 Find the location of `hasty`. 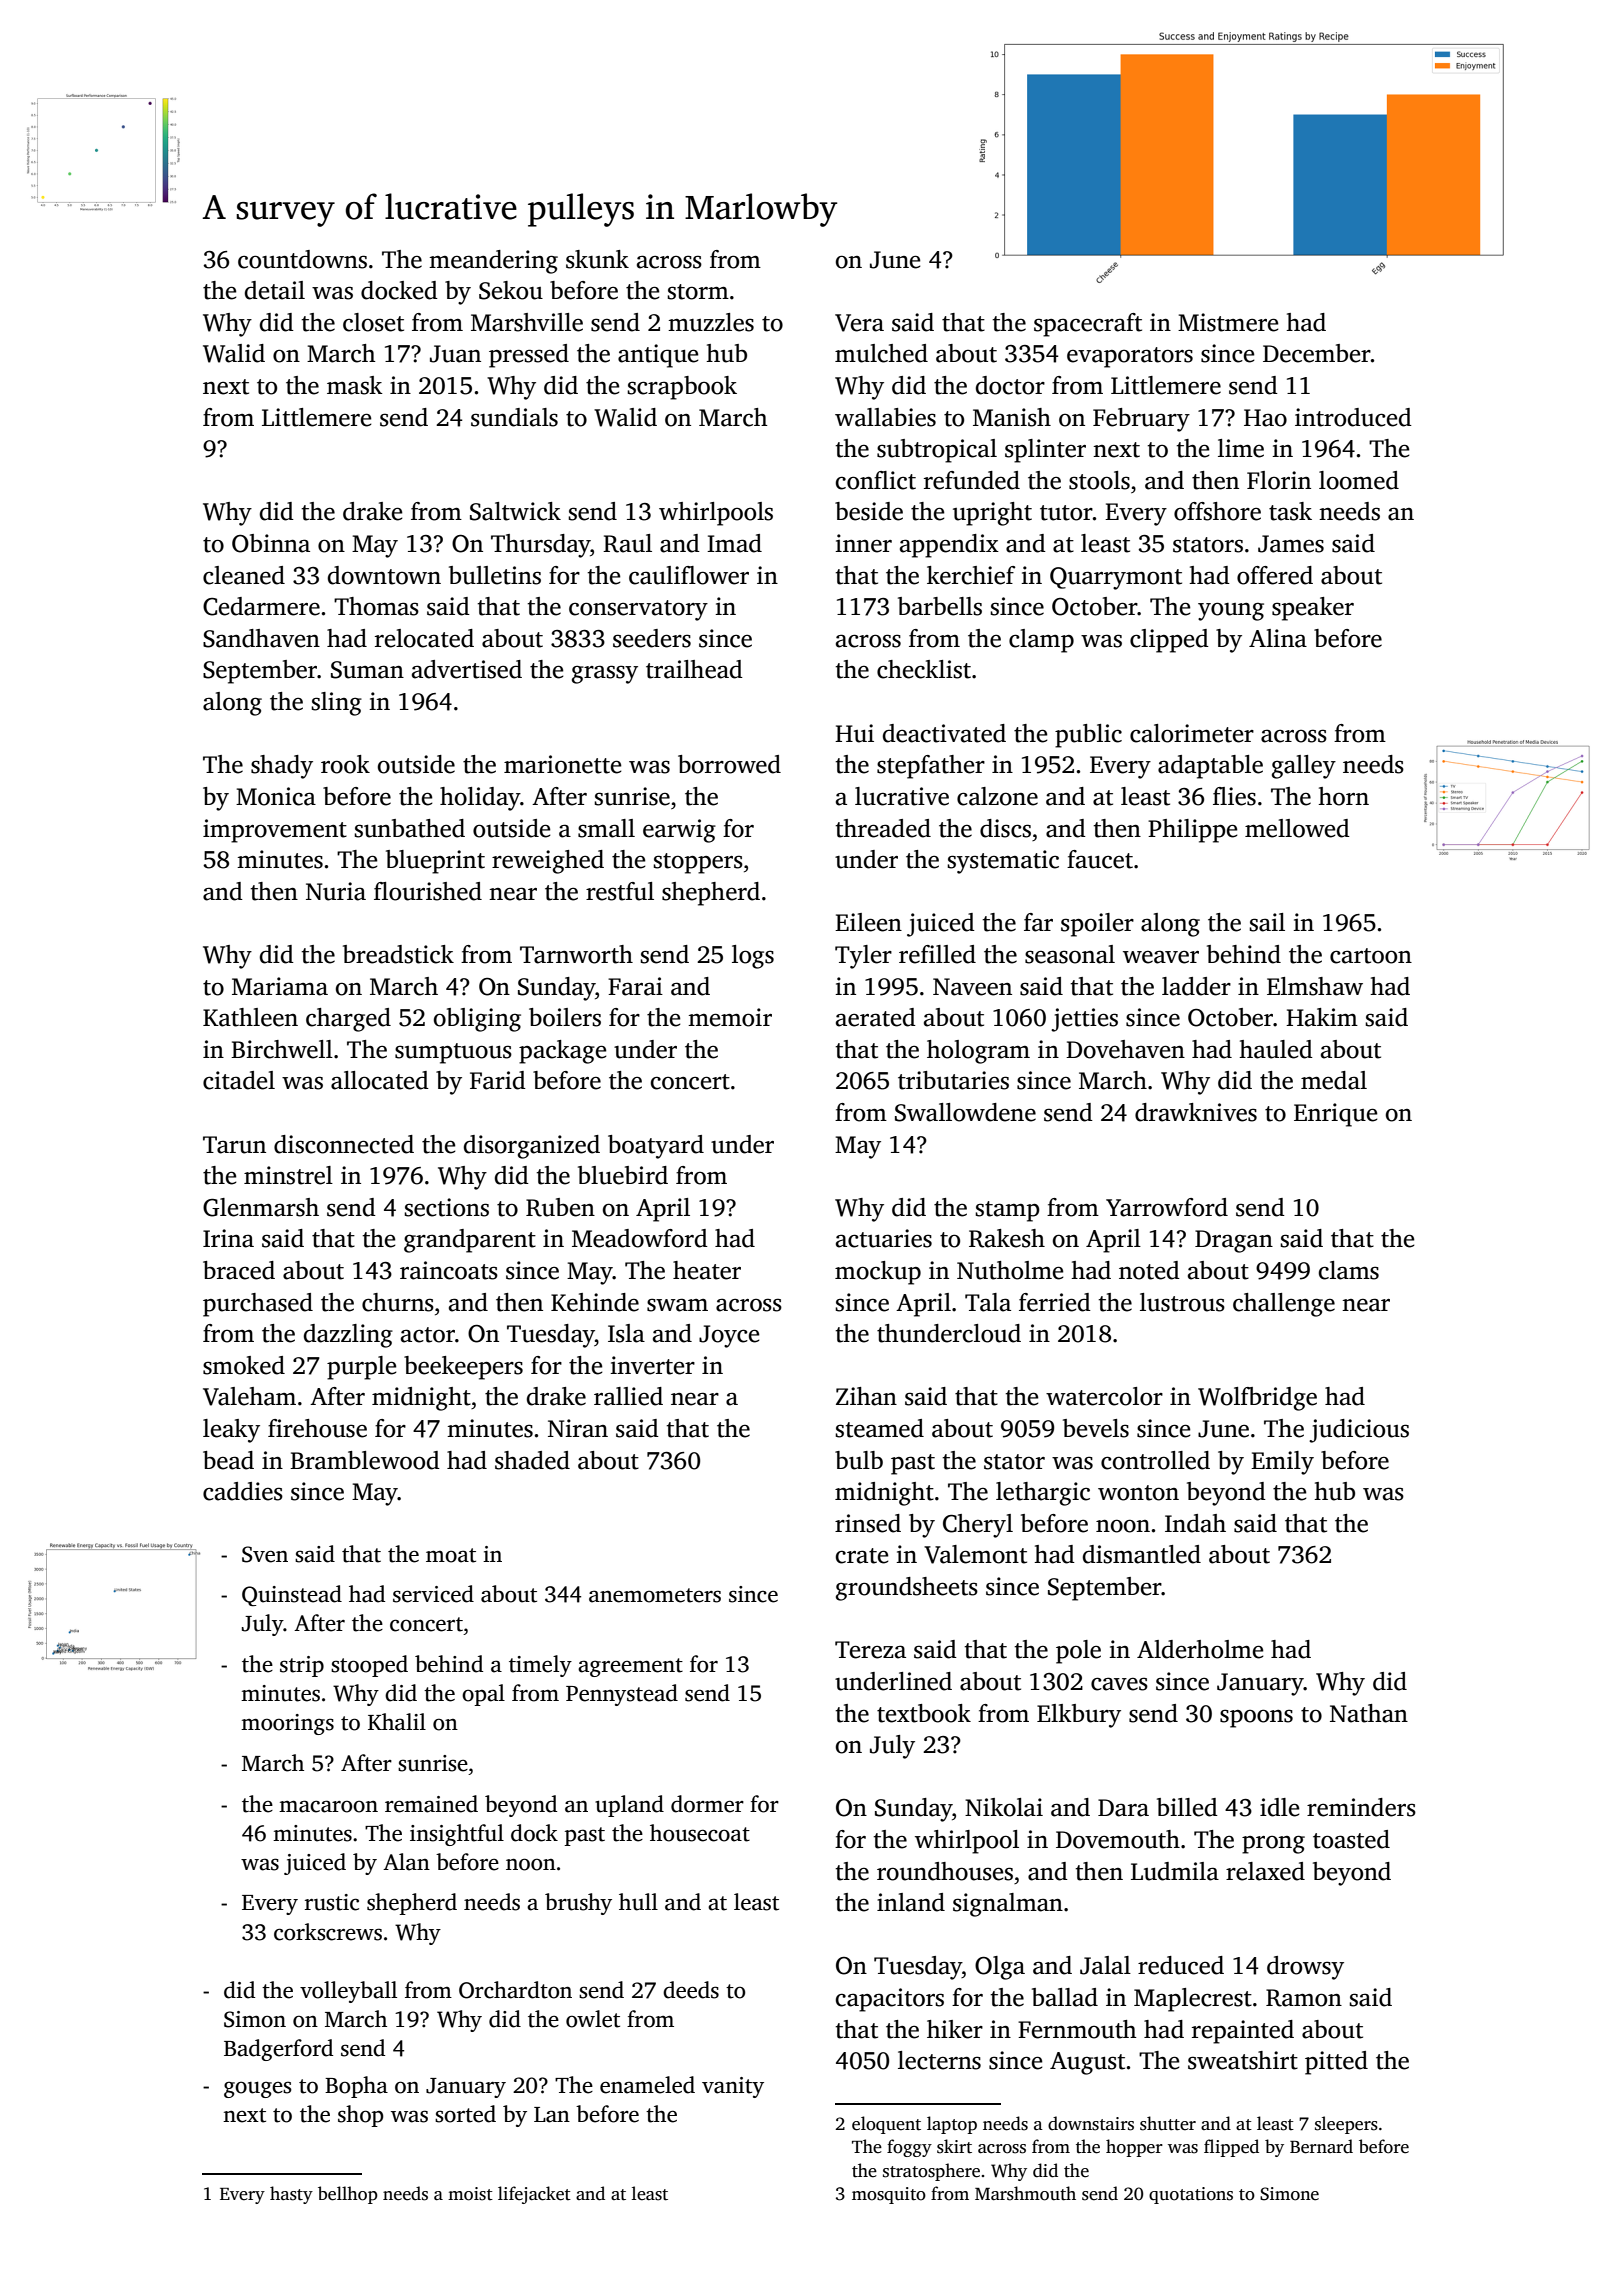

hasty is located at coordinates (291, 2195).
